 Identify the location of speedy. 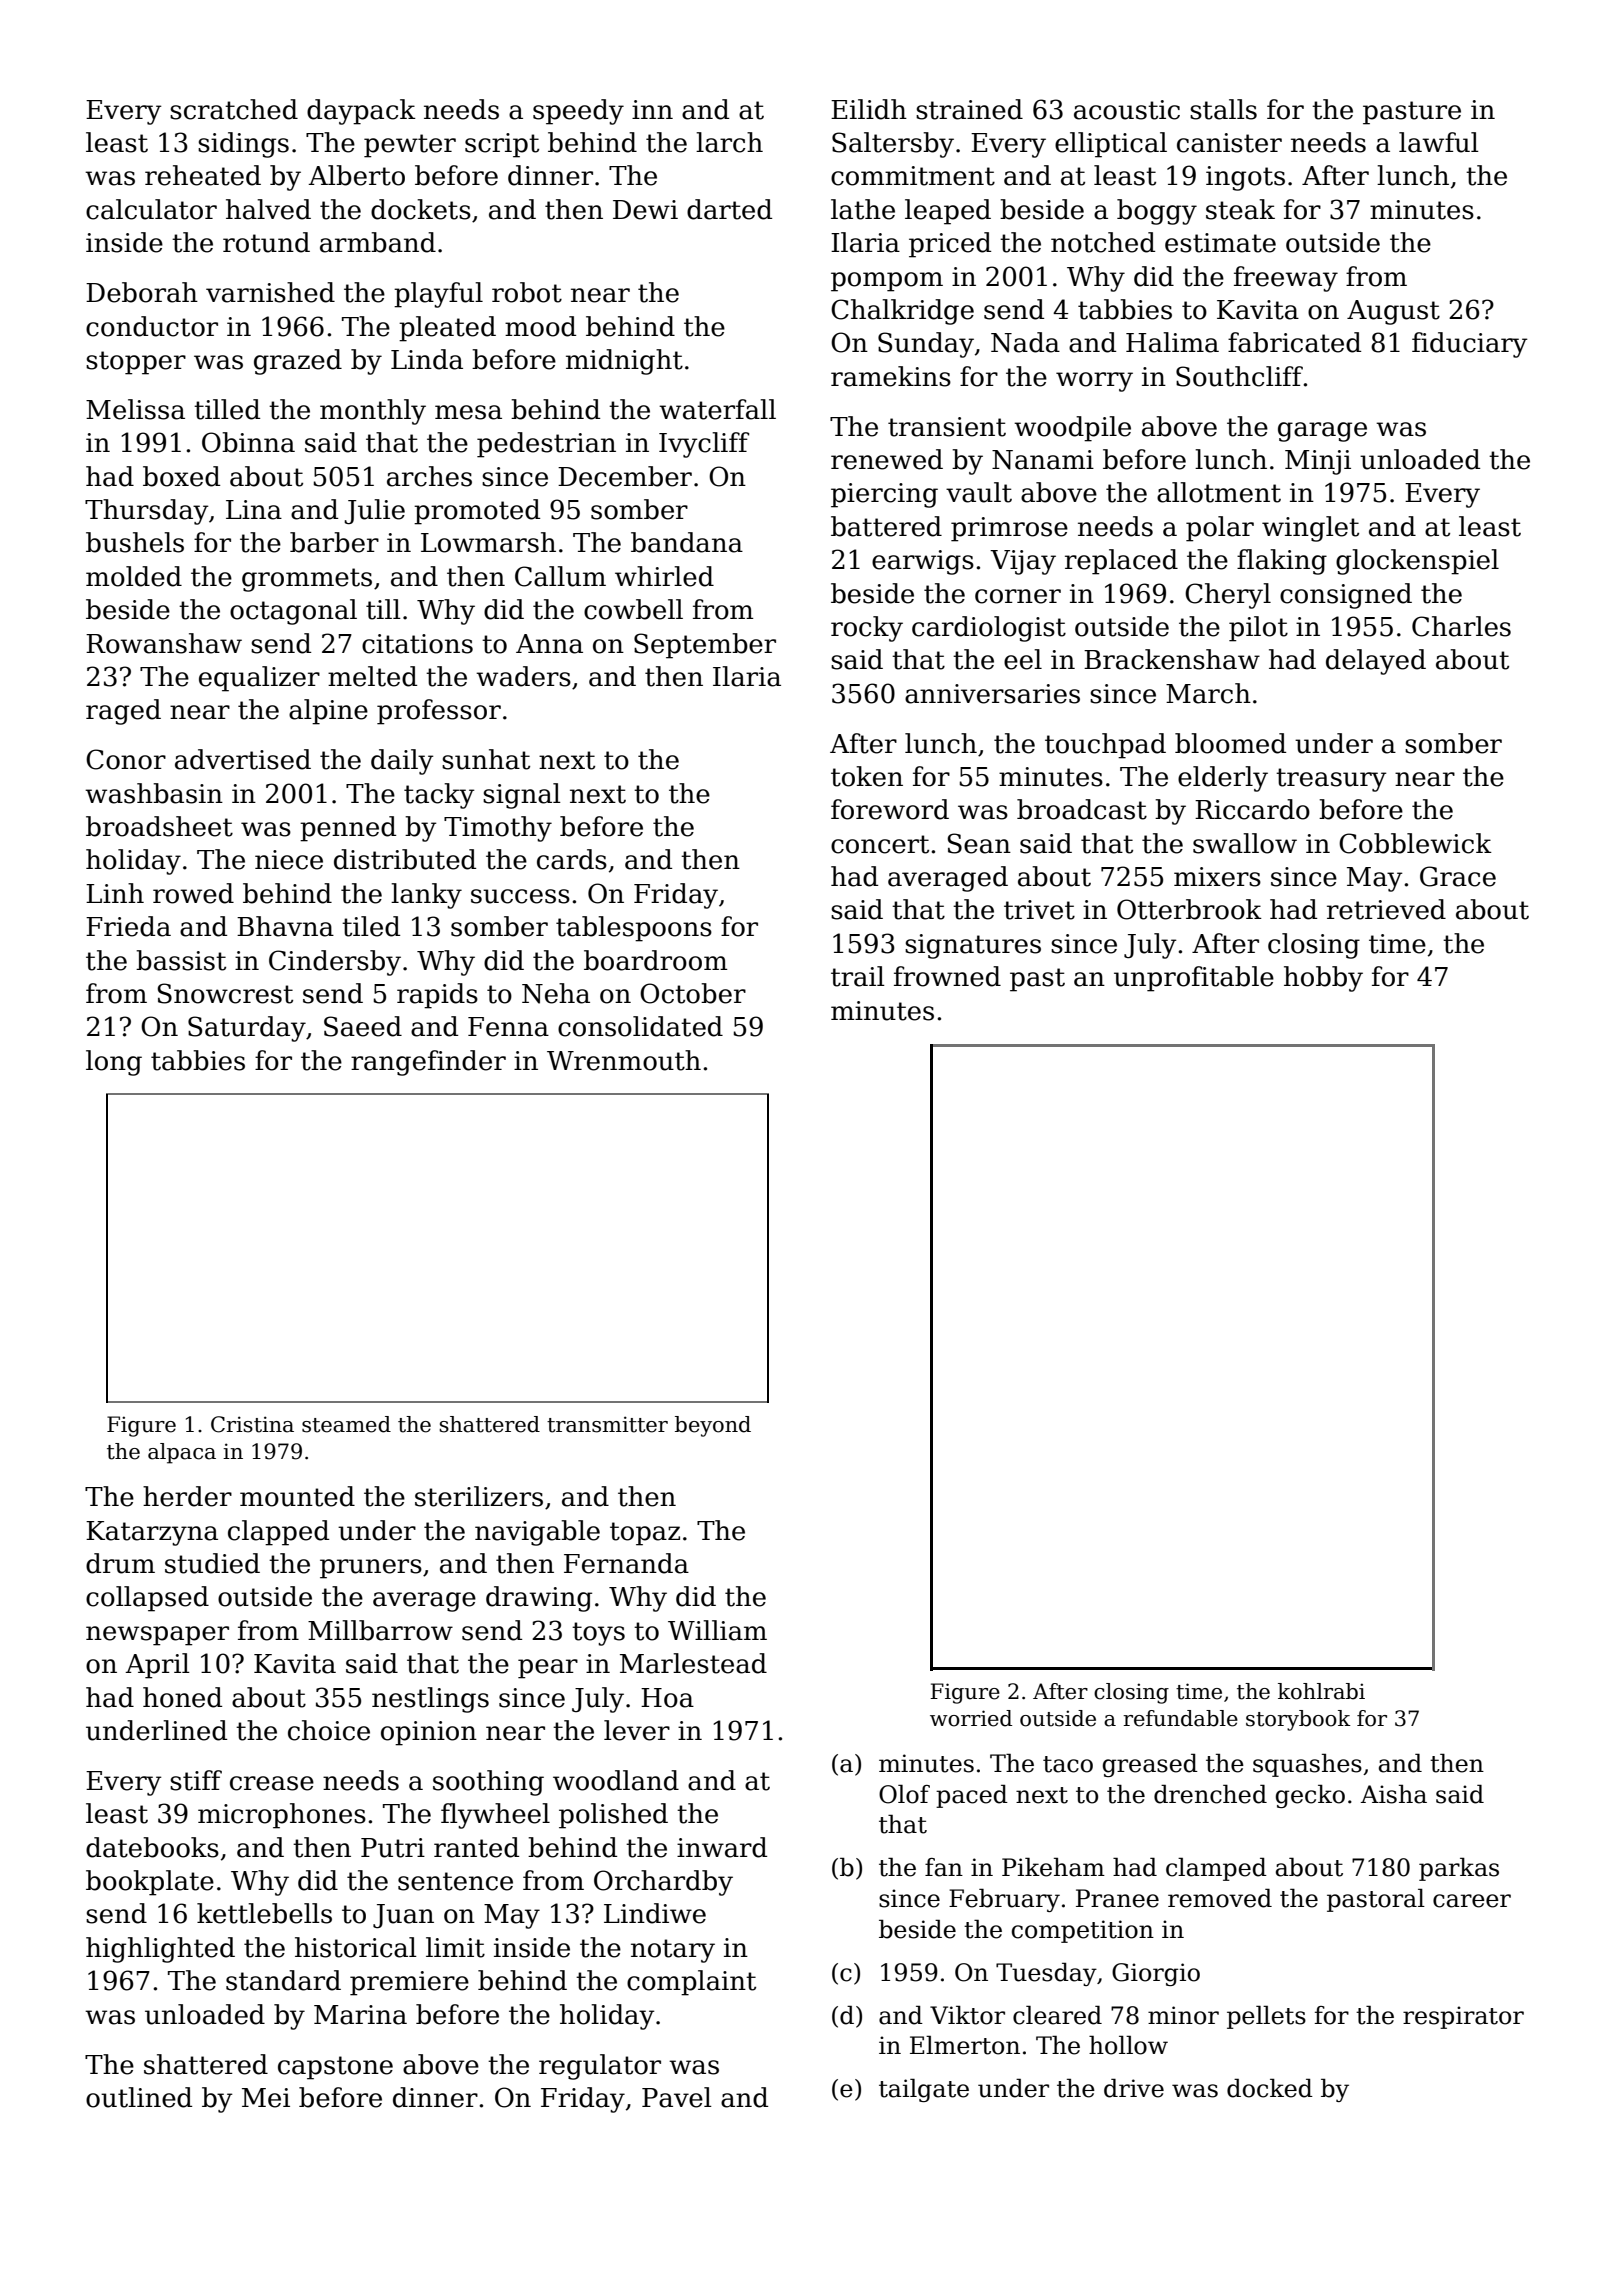
(578, 112).
